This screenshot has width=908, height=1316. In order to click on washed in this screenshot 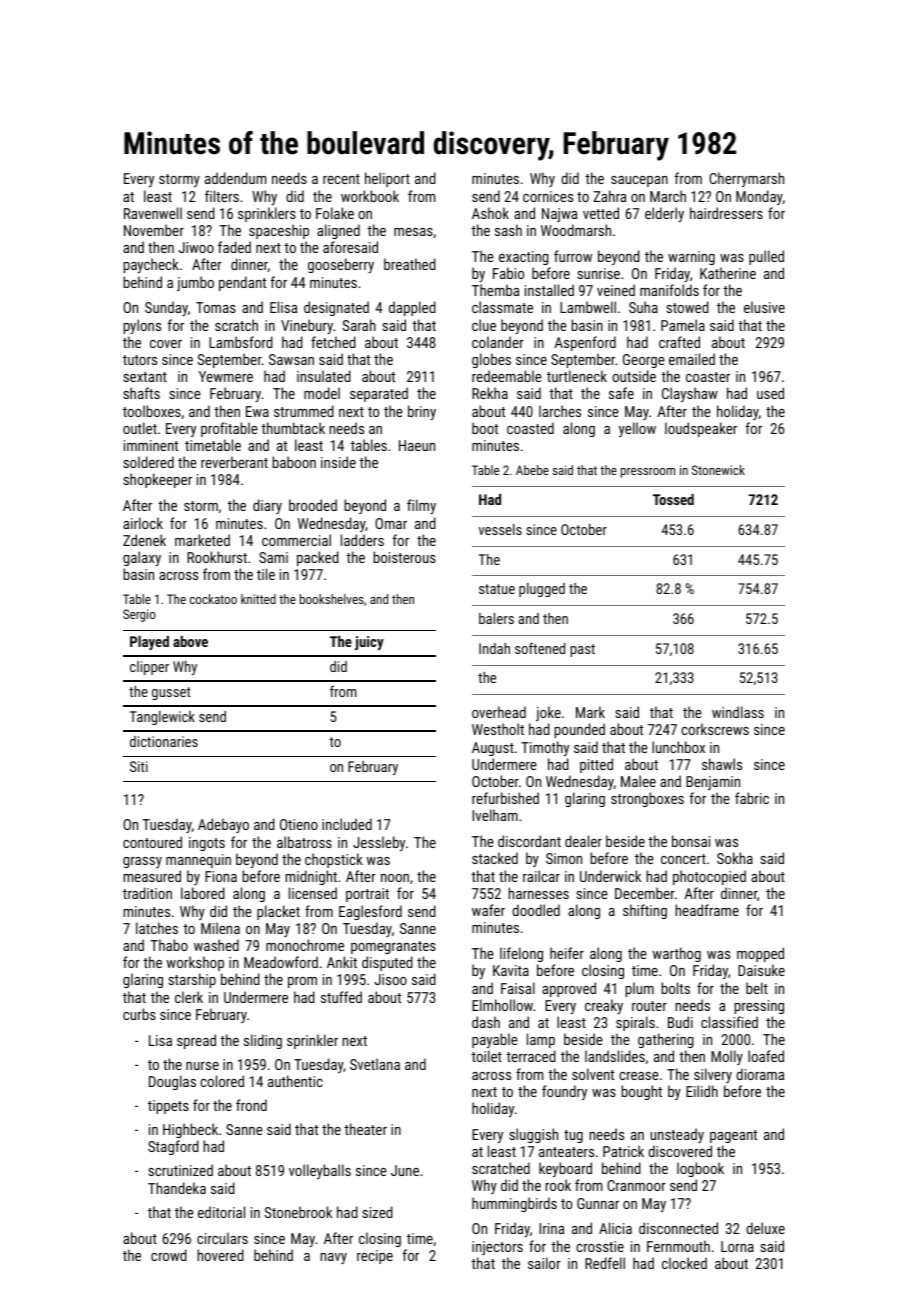, I will do `click(216, 945)`.
